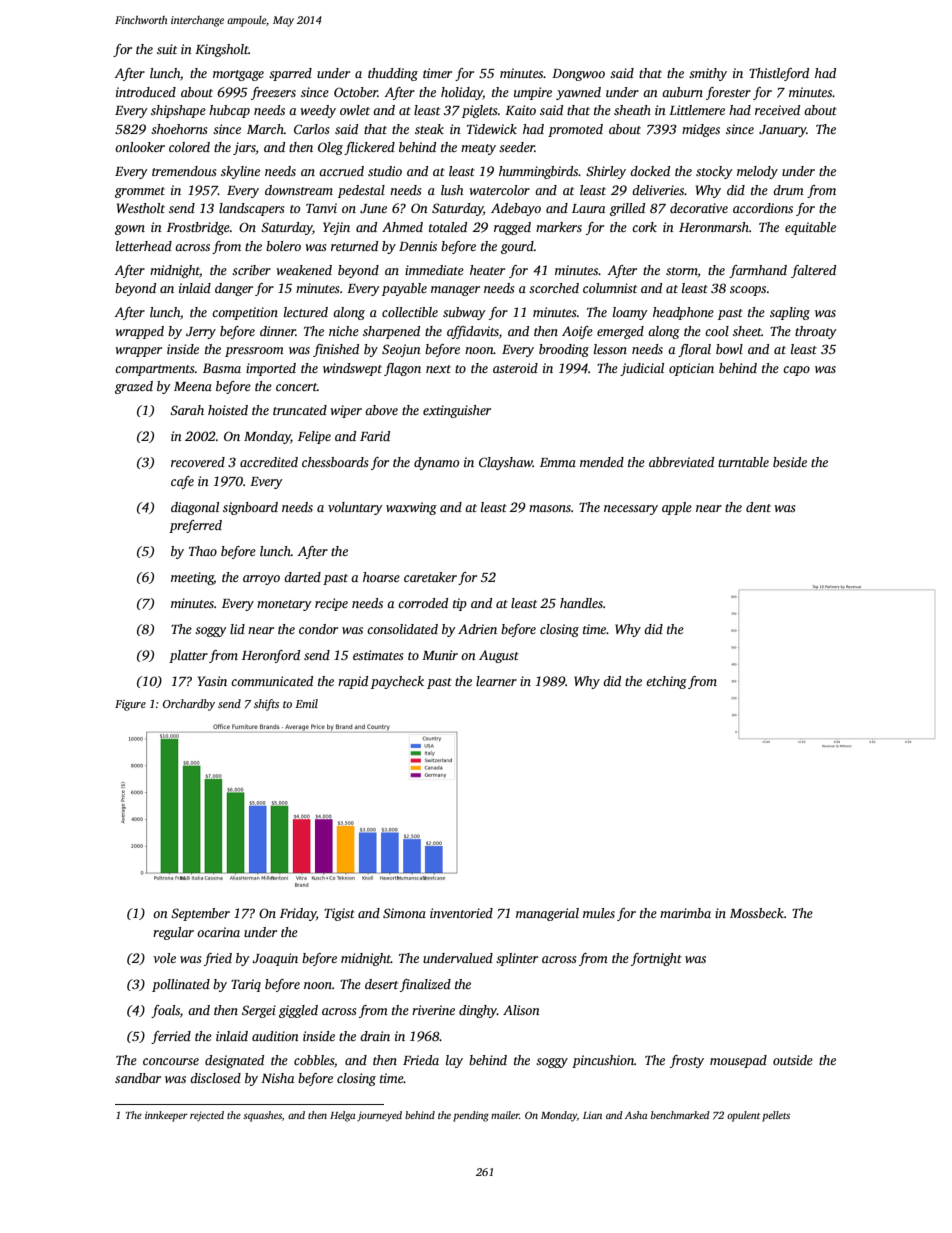  Describe the element at coordinates (134, 387) in the image. I see `grazed` at that location.
